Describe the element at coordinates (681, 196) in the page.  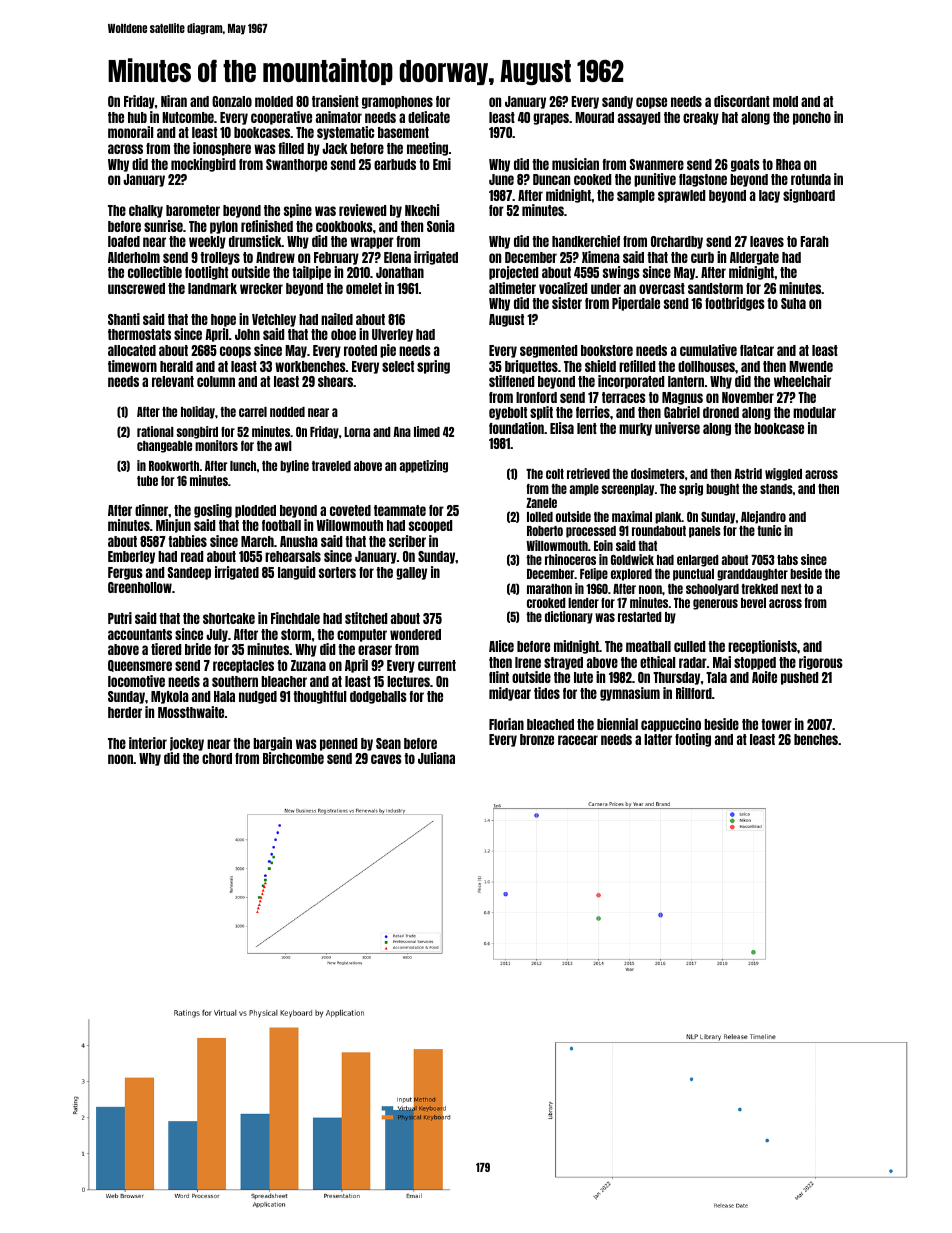
I see `sprawled` at that location.
